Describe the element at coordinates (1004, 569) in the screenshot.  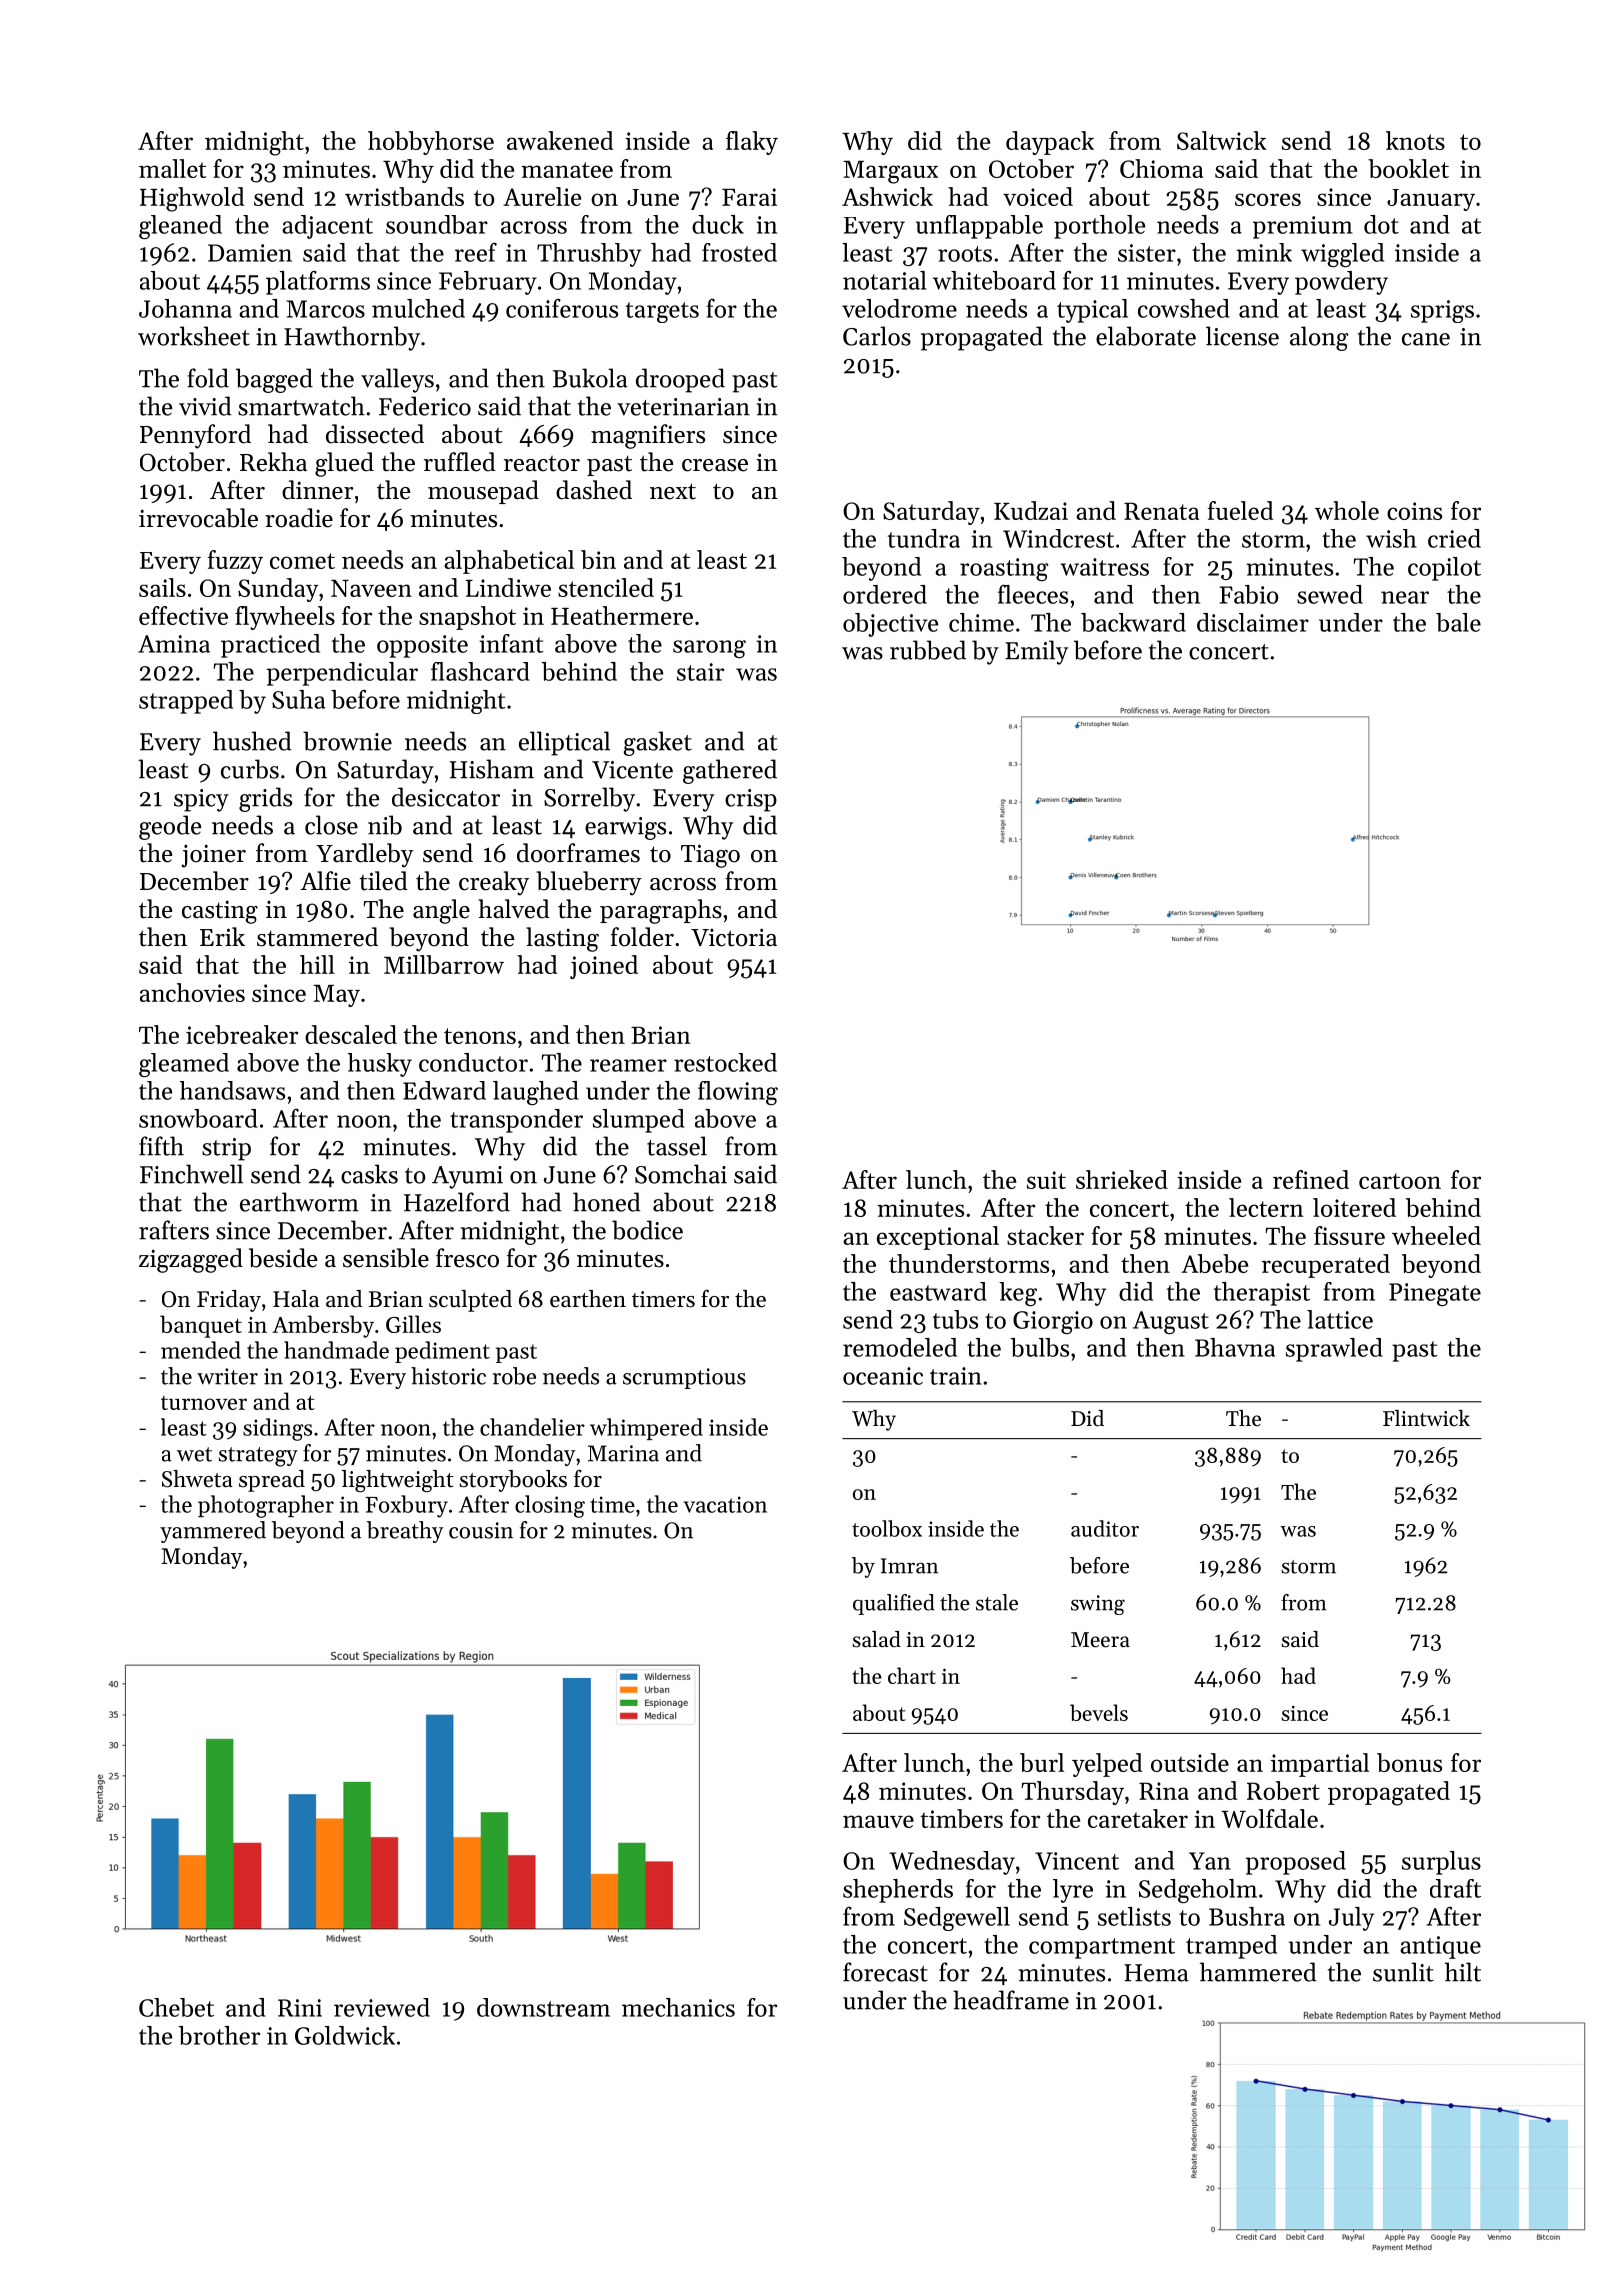
I see `roasting` at that location.
